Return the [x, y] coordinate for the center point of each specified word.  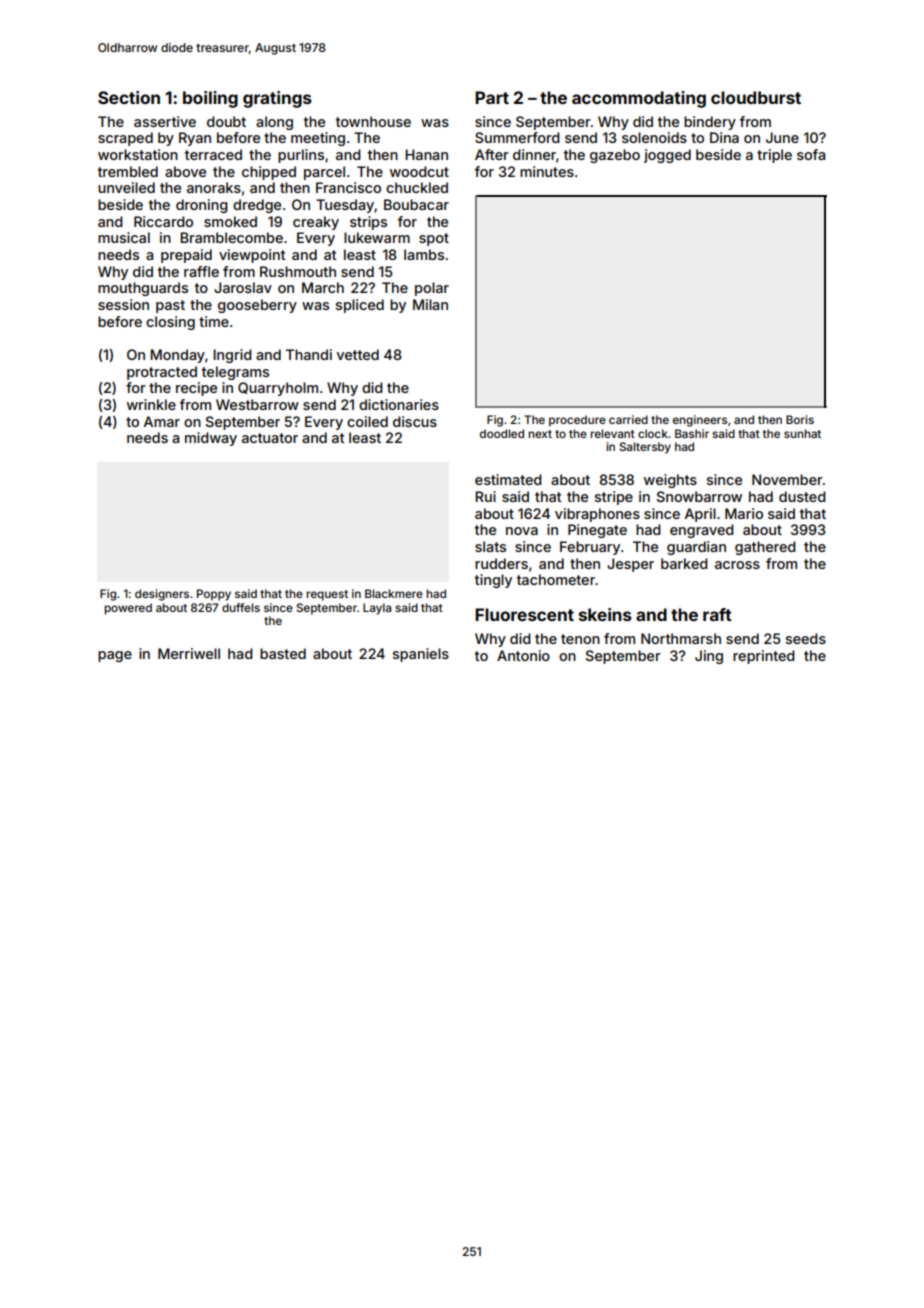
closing [170, 323]
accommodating [639, 99]
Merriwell [189, 653]
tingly [493, 581]
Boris [800, 419]
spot [434, 239]
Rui [485, 496]
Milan [430, 304]
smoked [230, 221]
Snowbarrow [699, 496]
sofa [811, 154]
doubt [226, 121]
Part [492, 97]
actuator [270, 438]
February [590, 548]
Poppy [214, 595]
